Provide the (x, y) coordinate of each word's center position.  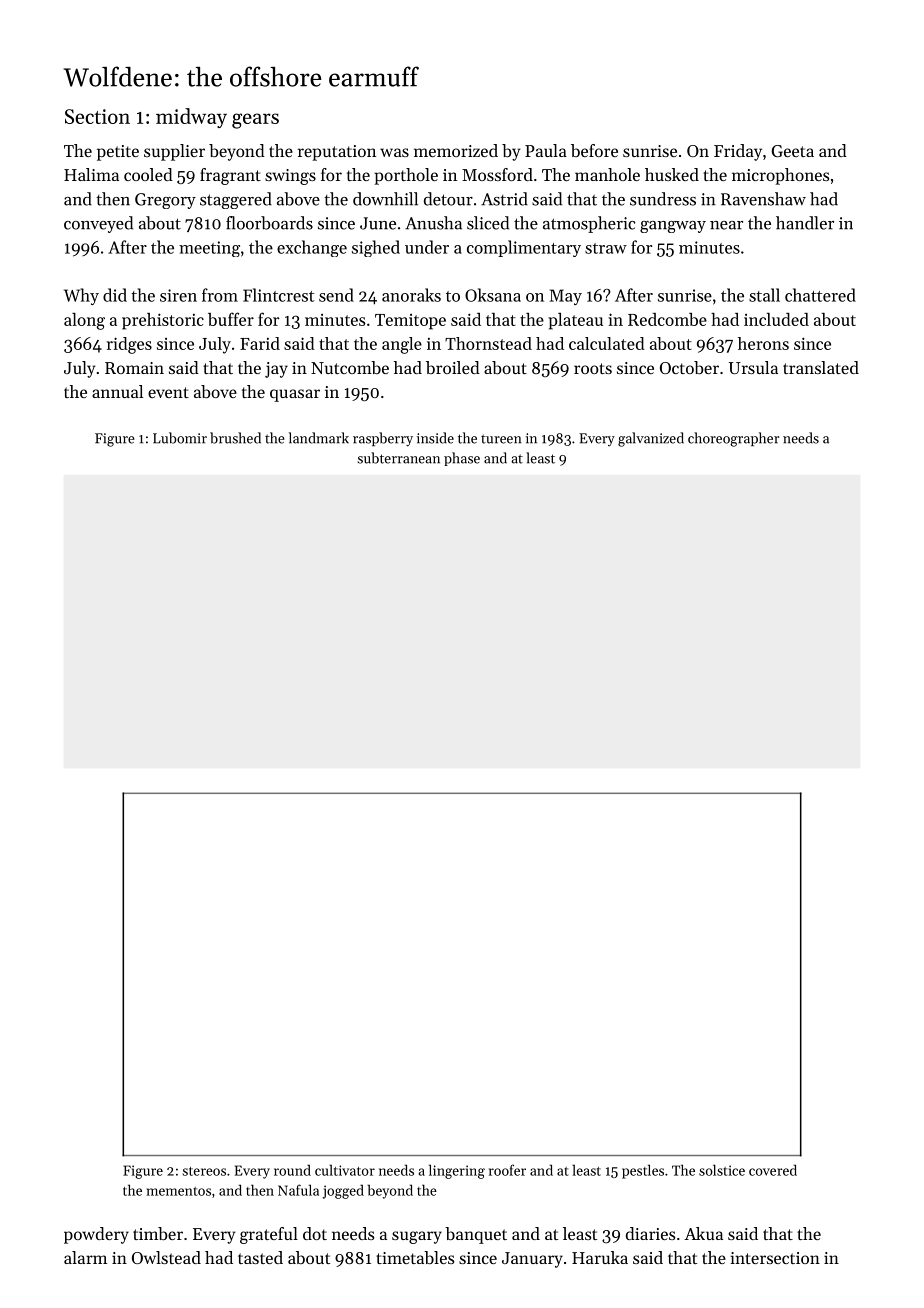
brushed (235, 438)
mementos (179, 1191)
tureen (501, 439)
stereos (204, 1171)
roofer (507, 1170)
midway (191, 118)
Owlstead (166, 1257)
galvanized (651, 439)
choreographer (733, 439)
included (776, 319)
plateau (575, 321)
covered (773, 1170)
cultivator (345, 1170)
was (394, 152)
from (220, 295)
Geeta (792, 151)
